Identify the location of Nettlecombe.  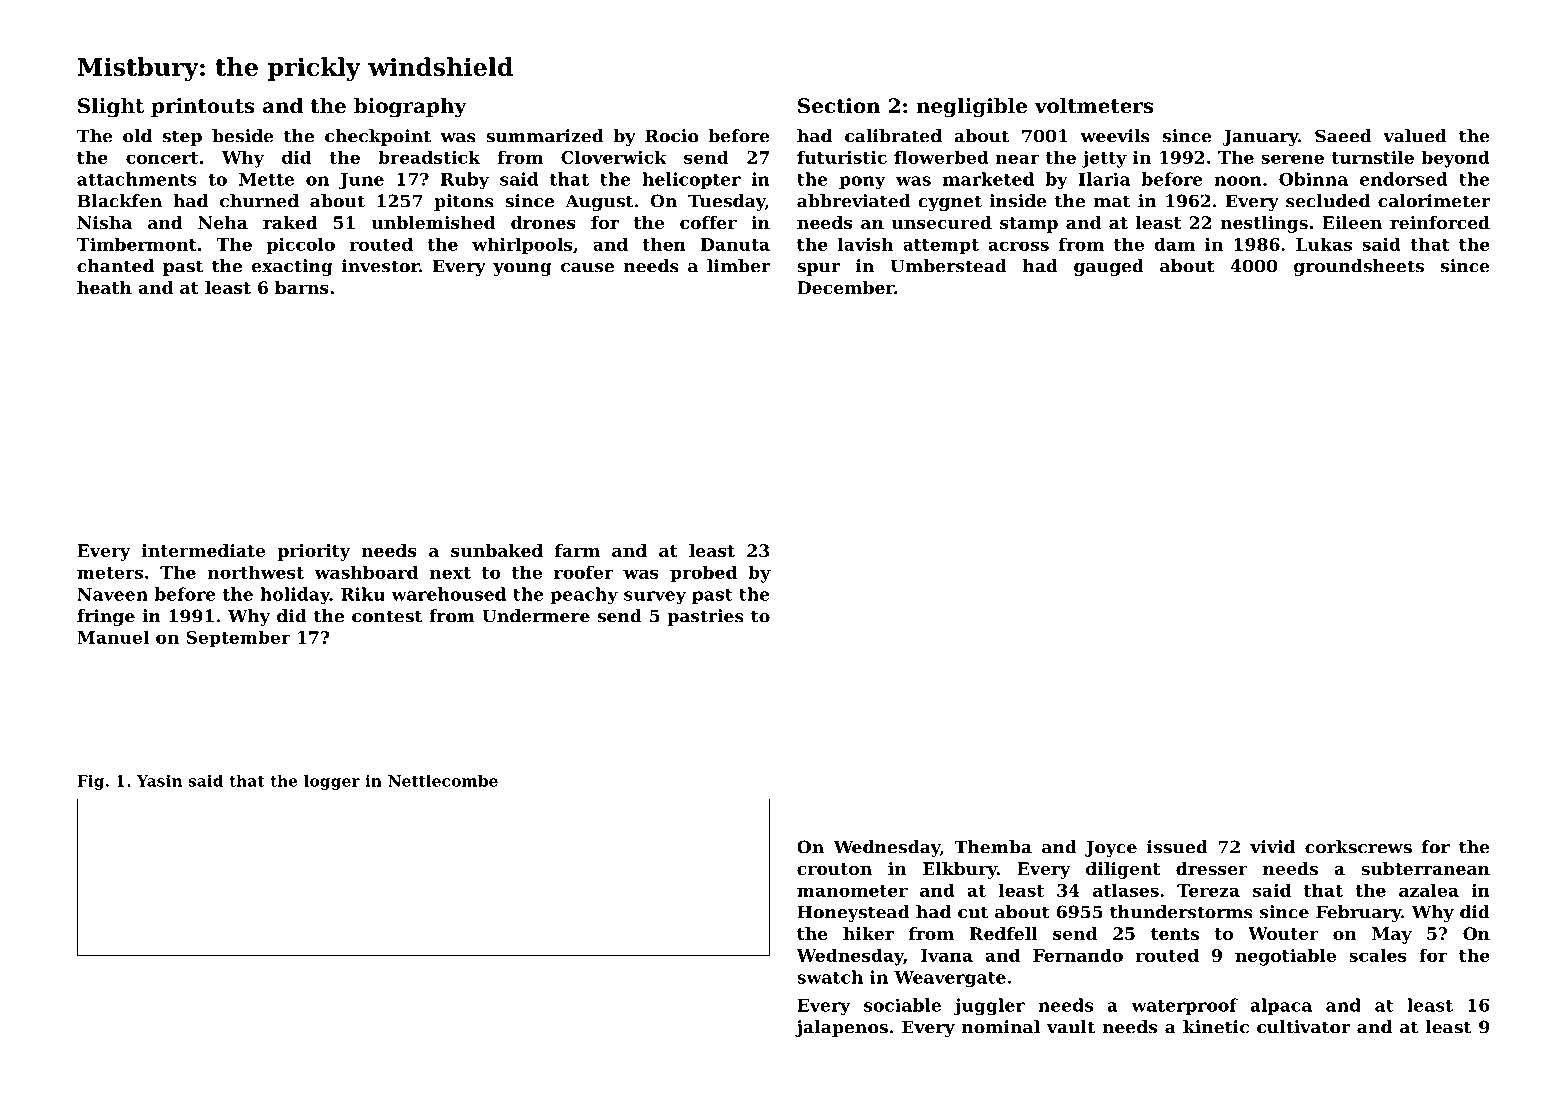
(443, 781).
